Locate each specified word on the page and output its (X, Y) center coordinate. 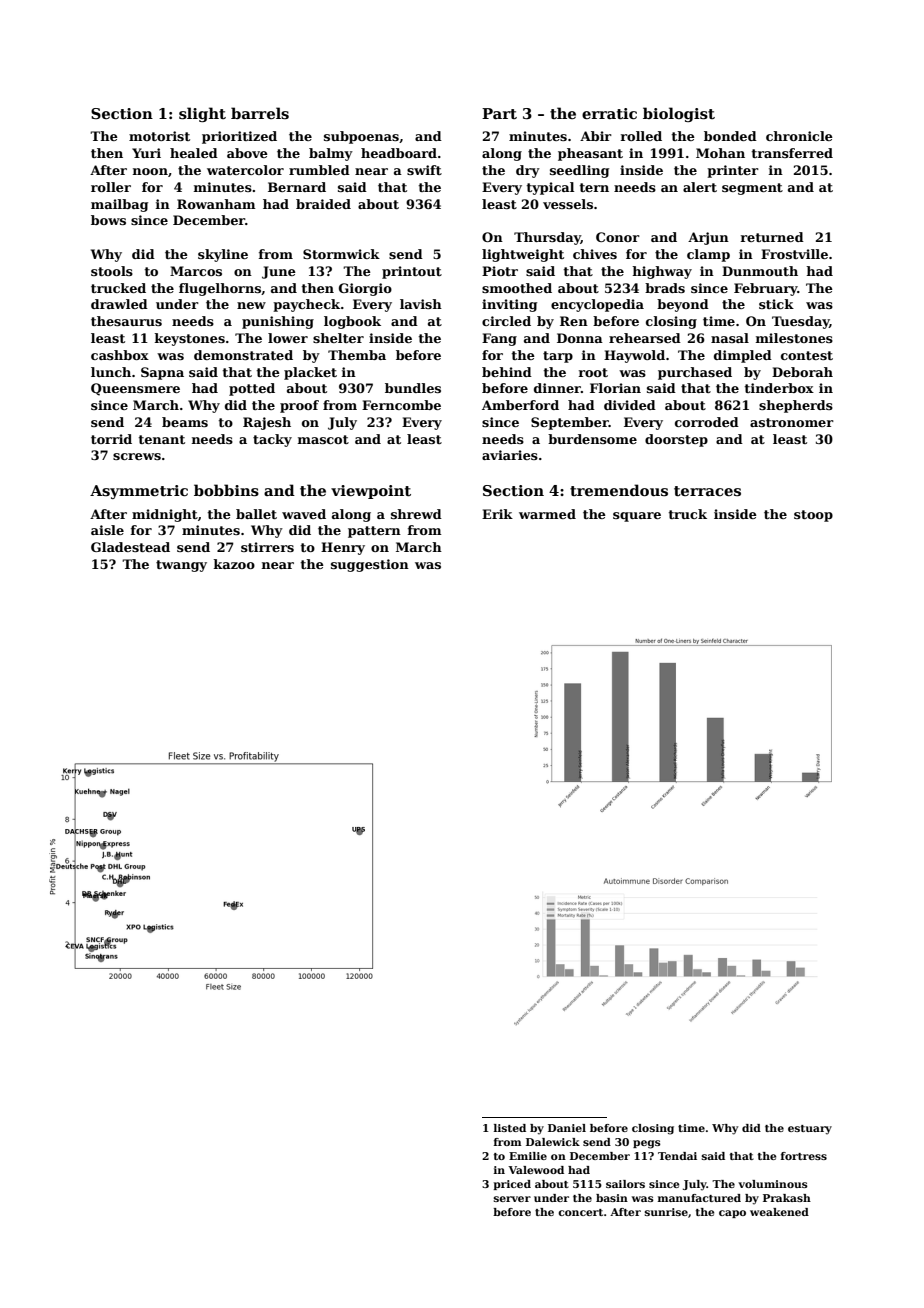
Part (499, 113)
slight (202, 114)
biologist (679, 114)
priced (512, 1185)
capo (732, 1214)
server (512, 1199)
